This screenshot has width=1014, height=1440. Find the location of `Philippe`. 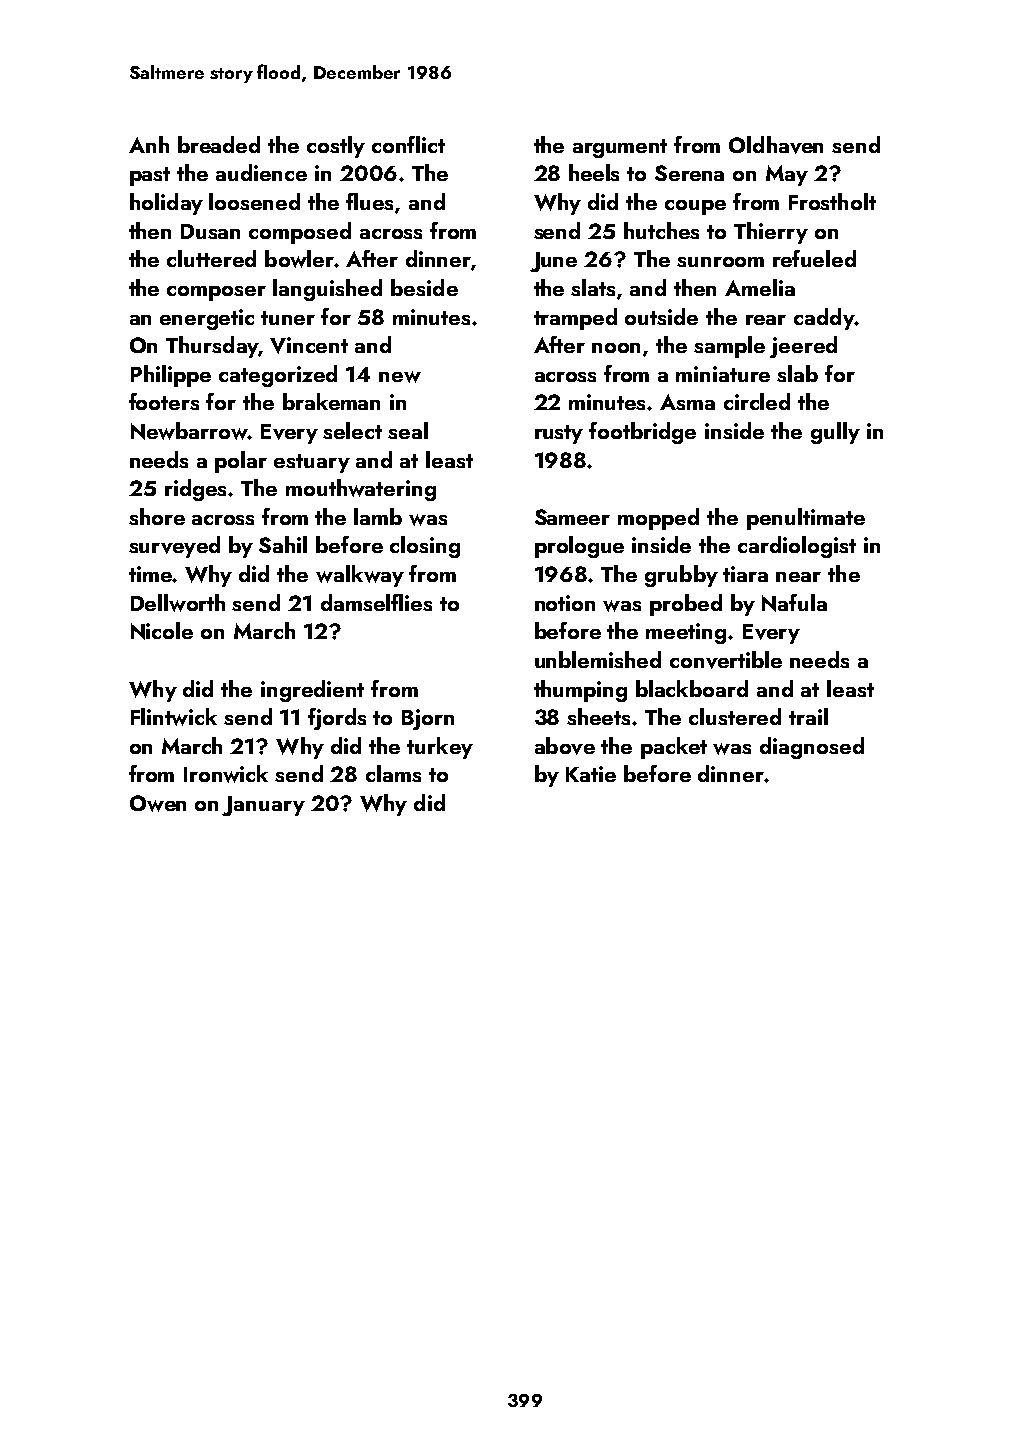

Philippe is located at coordinates (171, 376).
